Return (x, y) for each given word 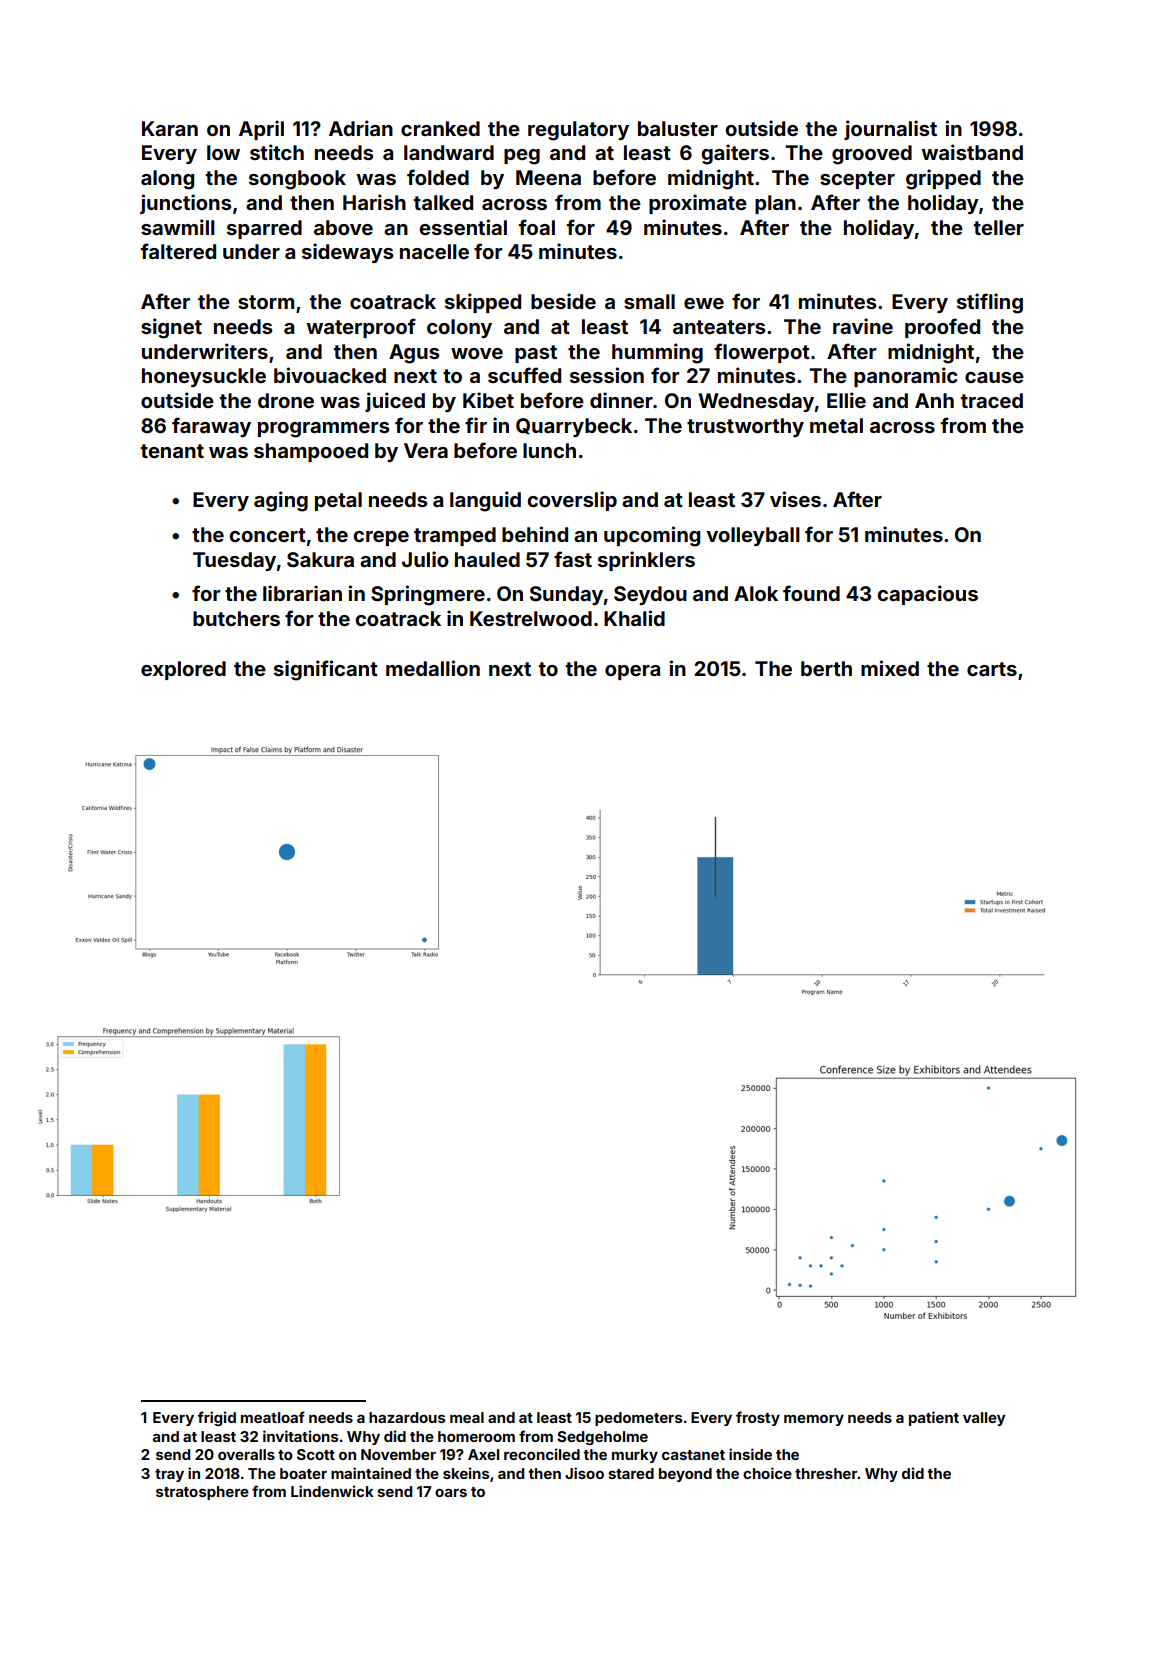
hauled (487, 559)
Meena (548, 177)
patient (934, 1418)
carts (992, 669)
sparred (264, 229)
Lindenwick (332, 1491)
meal (467, 1417)
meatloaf (273, 1417)
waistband (972, 152)
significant (326, 670)
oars (451, 1493)
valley (984, 1419)
